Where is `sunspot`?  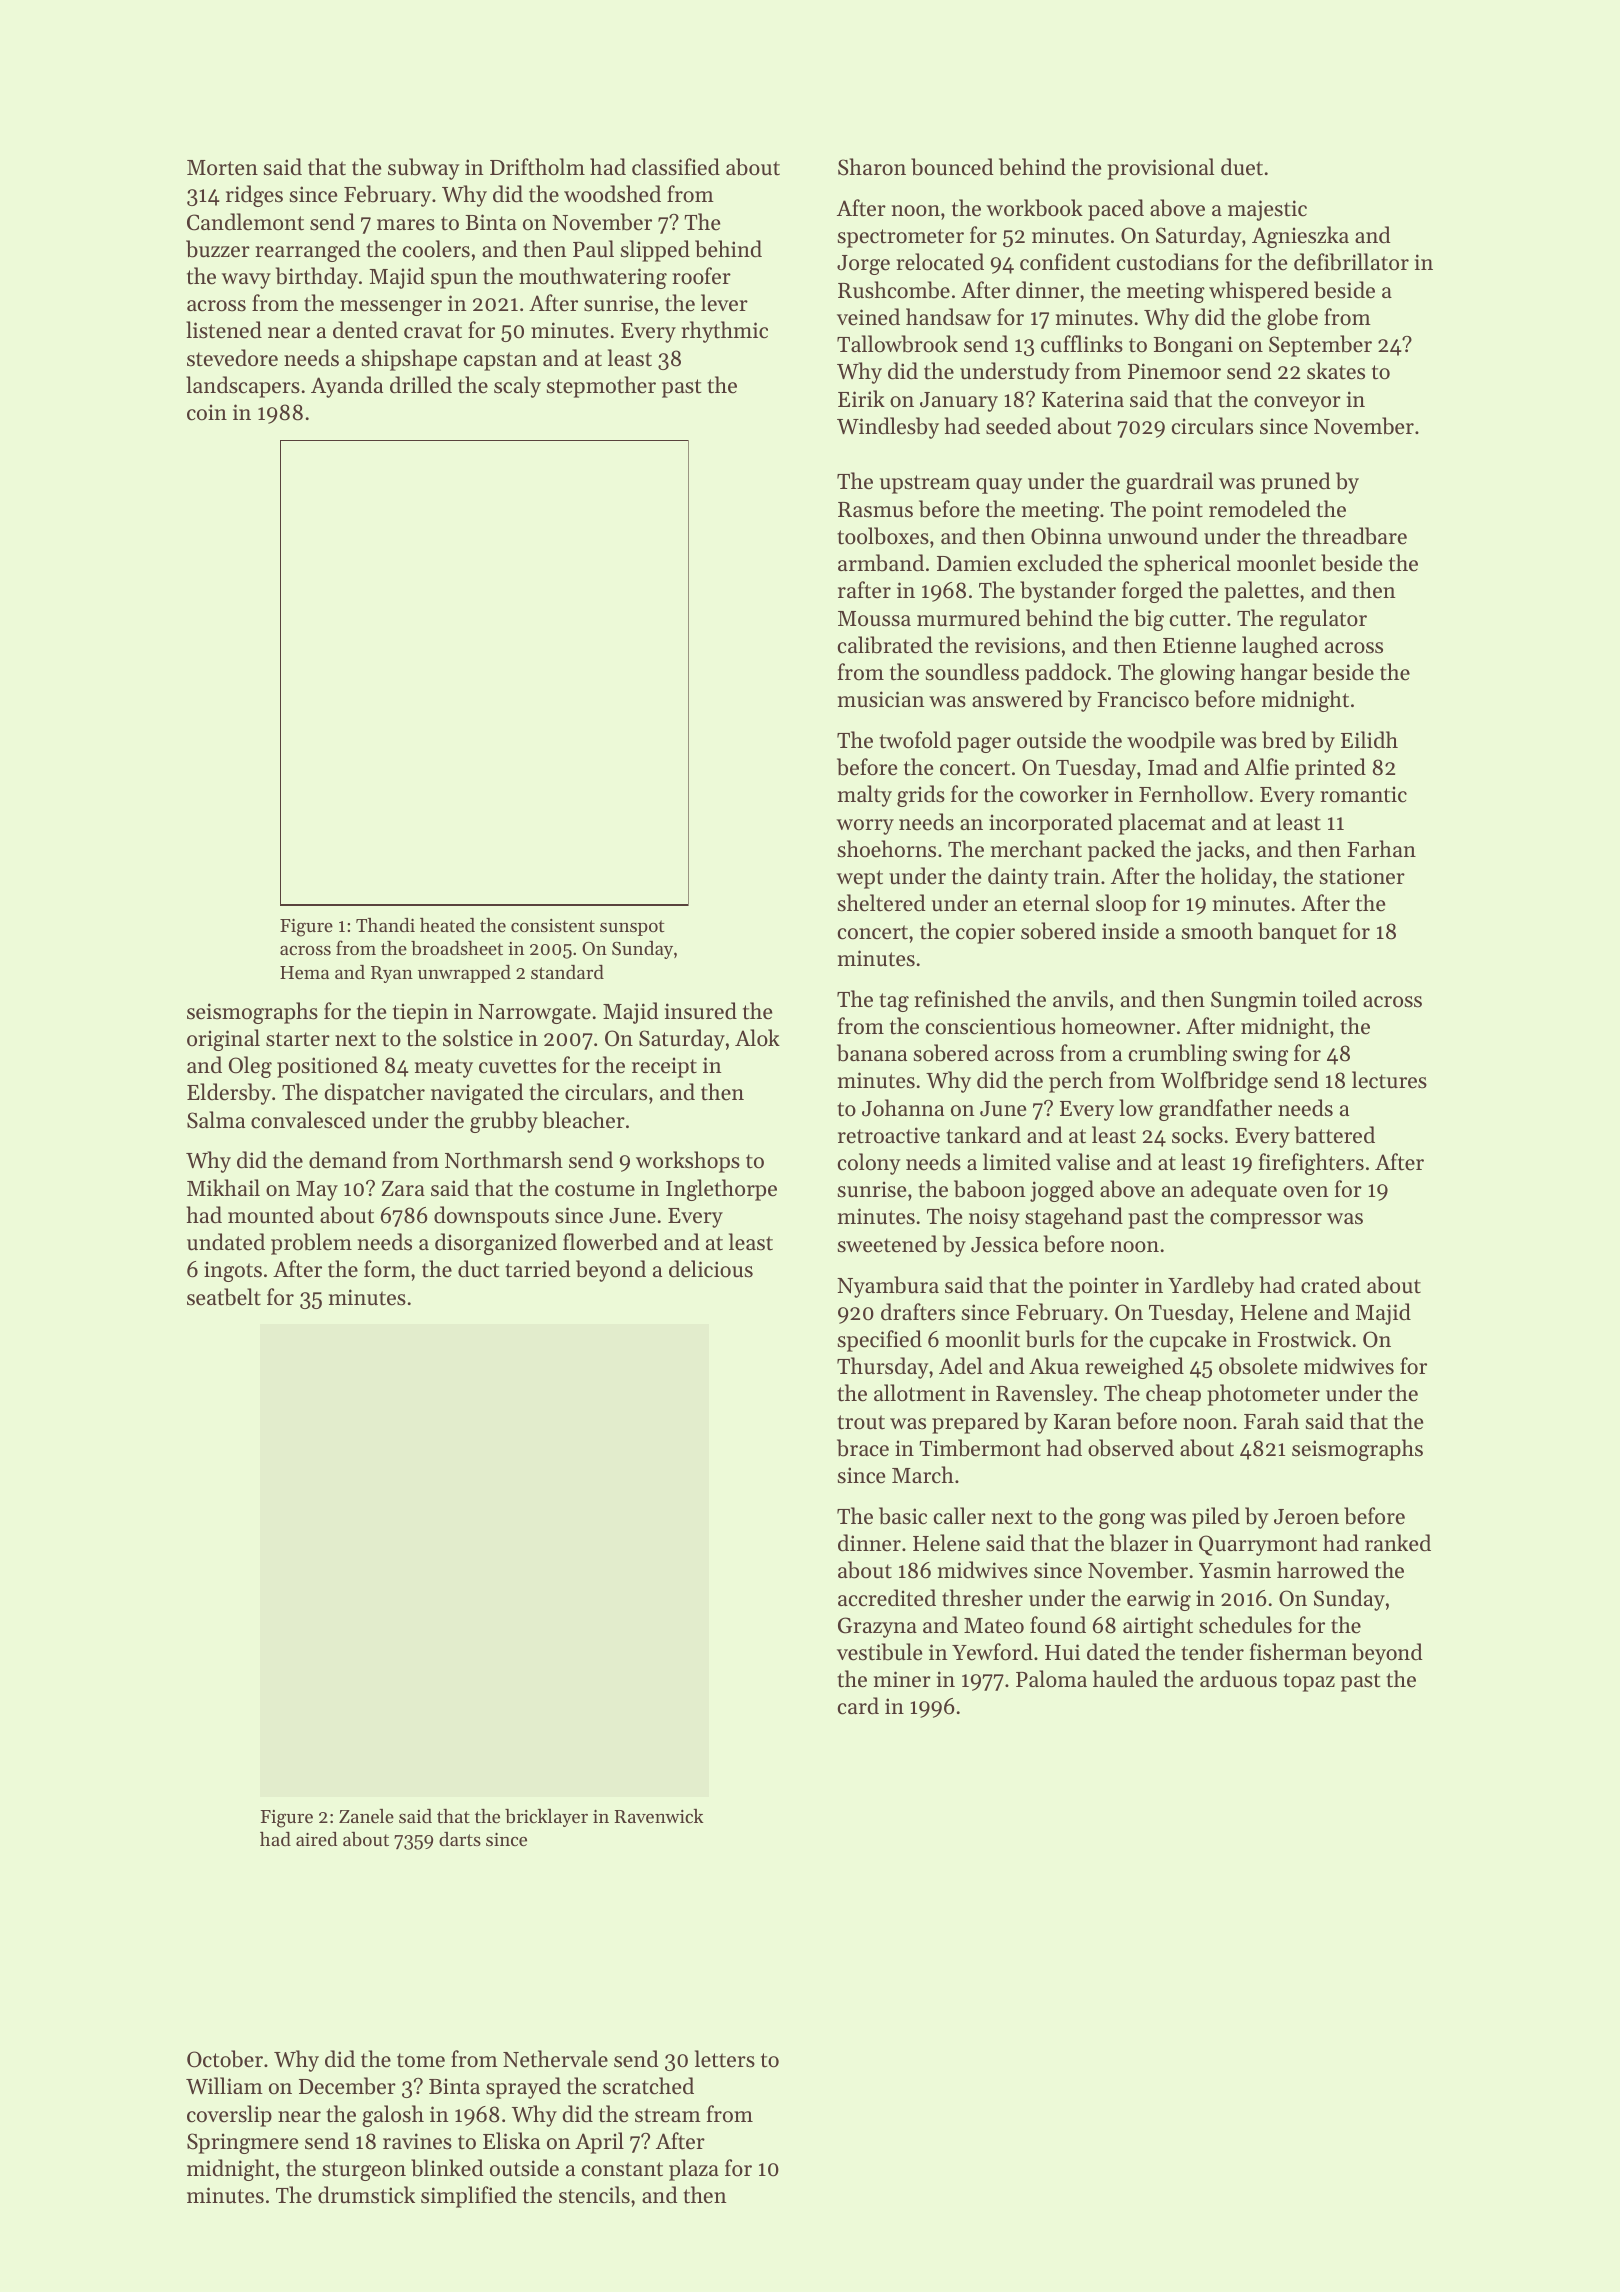
sunspot is located at coordinates (632, 928).
